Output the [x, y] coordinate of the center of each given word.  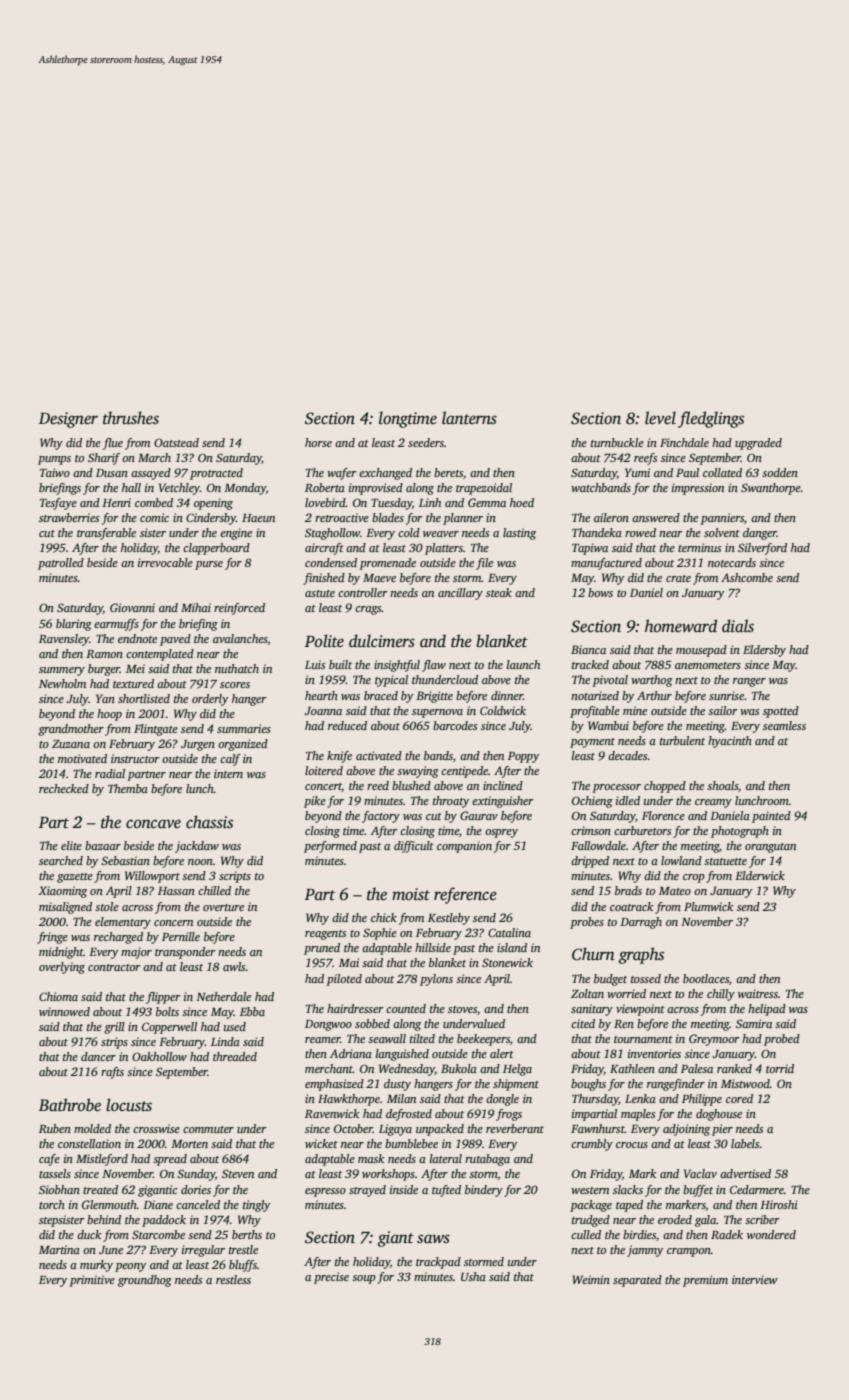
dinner [507, 695]
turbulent [682, 740]
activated [379, 755]
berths [247, 1234]
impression [698, 489]
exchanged [385, 474]
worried [626, 993]
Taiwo [55, 472]
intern [228, 773]
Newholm [62, 683]
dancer [98, 1056]
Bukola [459, 1068]
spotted [781, 712]
